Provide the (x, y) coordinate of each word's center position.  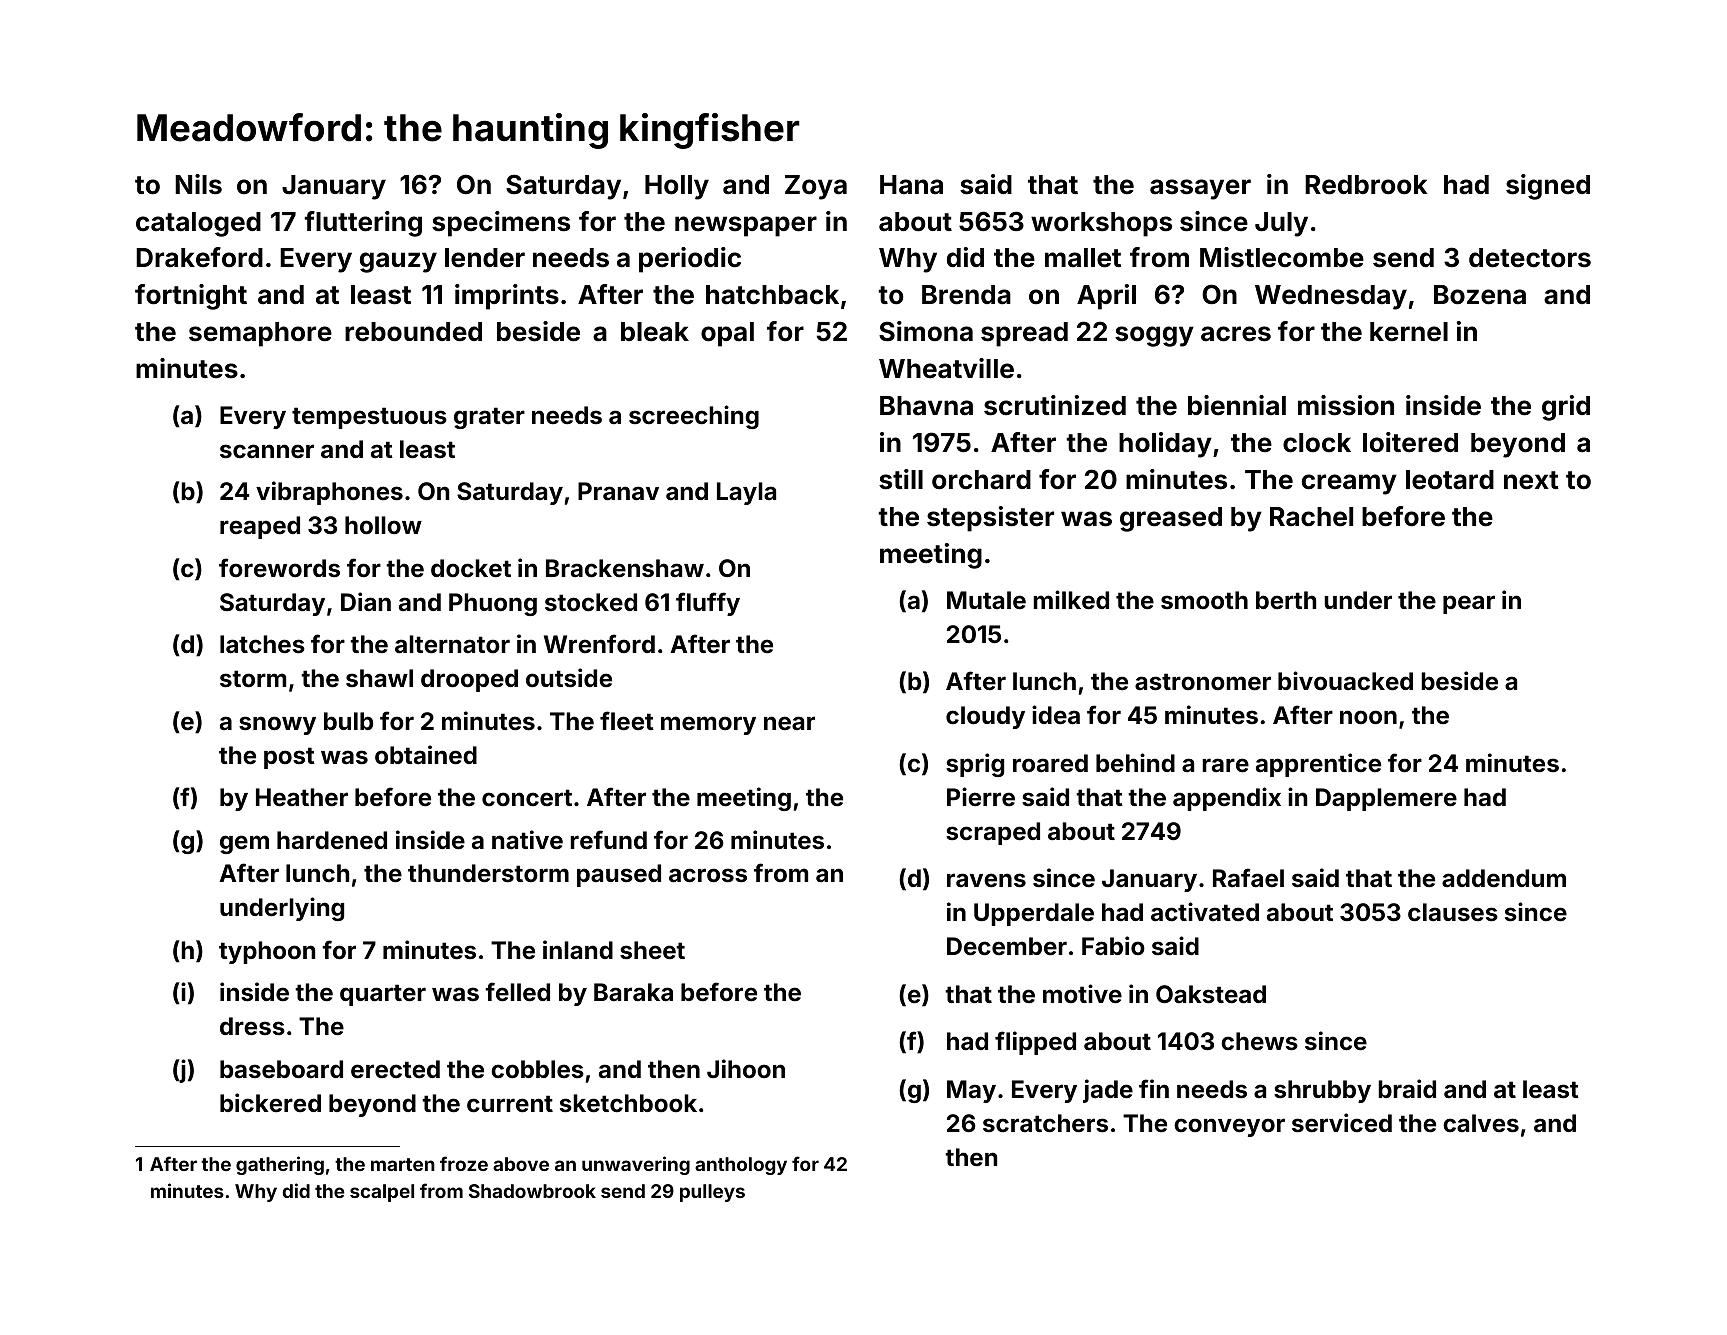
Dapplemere (1386, 799)
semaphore (260, 334)
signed (1548, 187)
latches (262, 644)
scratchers (1045, 1123)
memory (708, 725)
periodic (690, 260)
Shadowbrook (532, 1191)
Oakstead (1211, 994)
